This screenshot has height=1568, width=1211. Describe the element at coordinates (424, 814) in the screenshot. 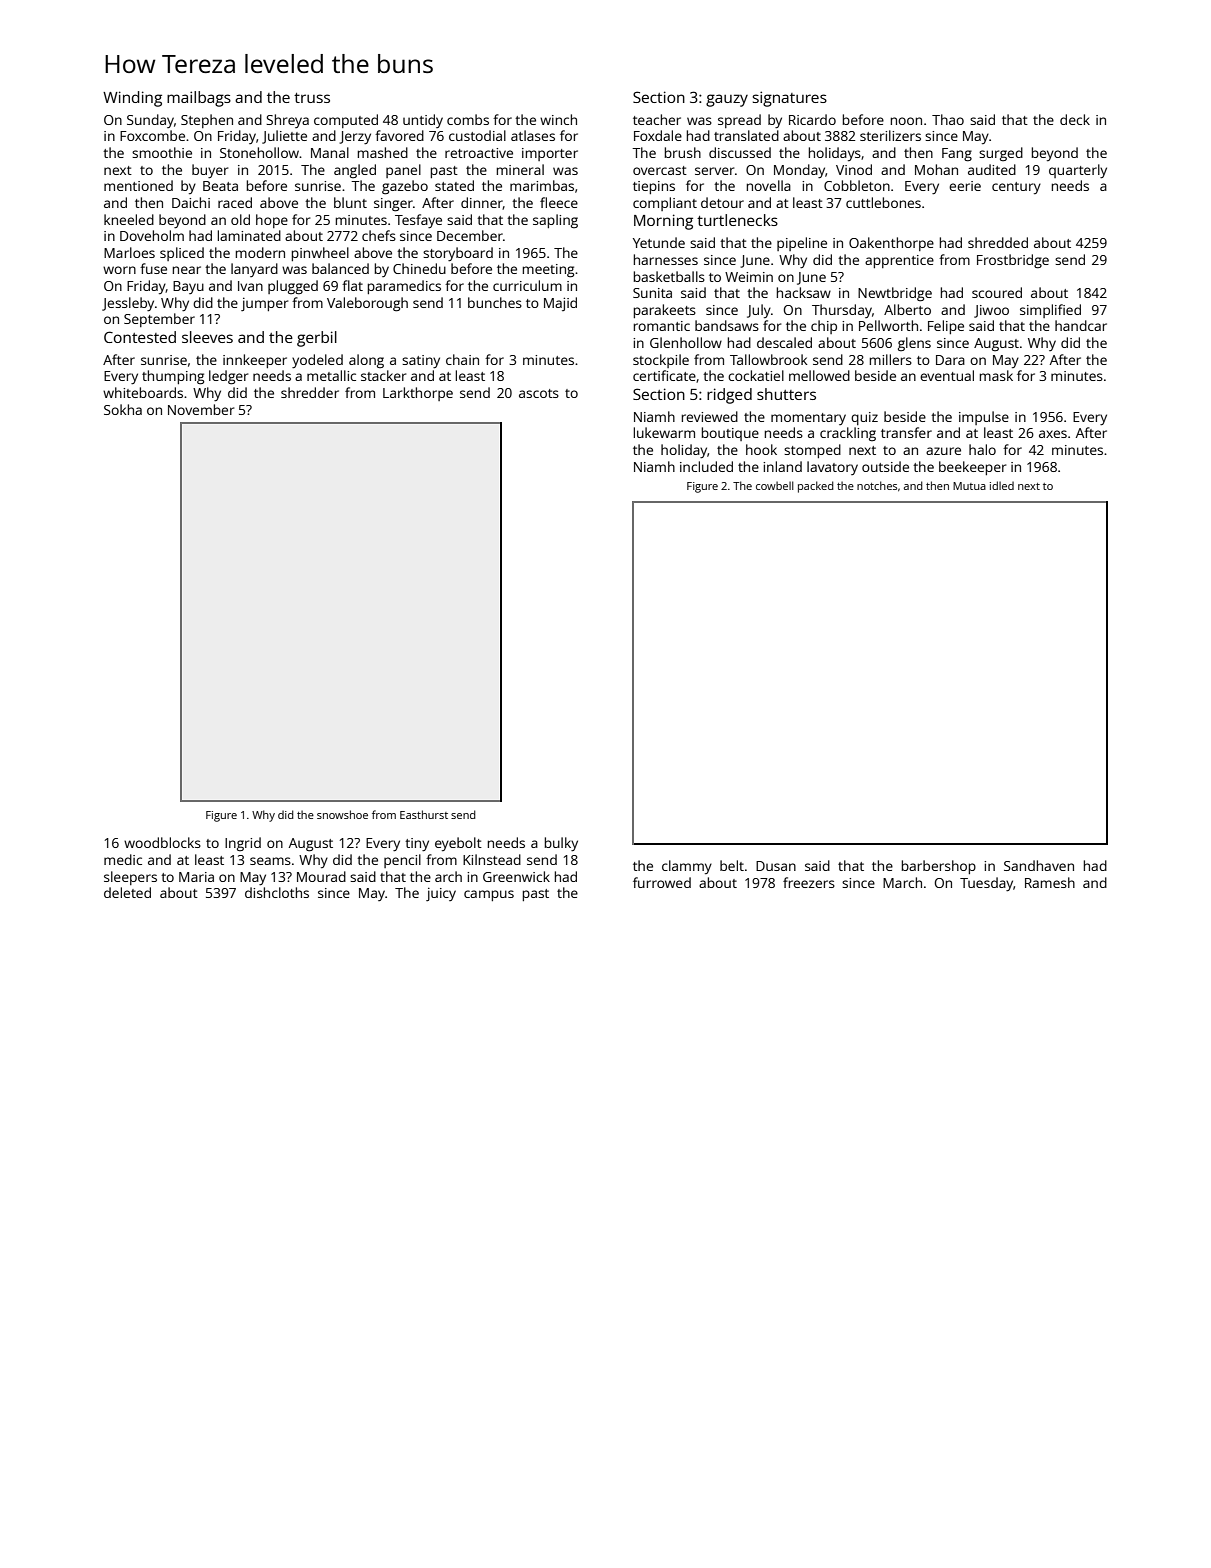

I see `Easthurst` at that location.
